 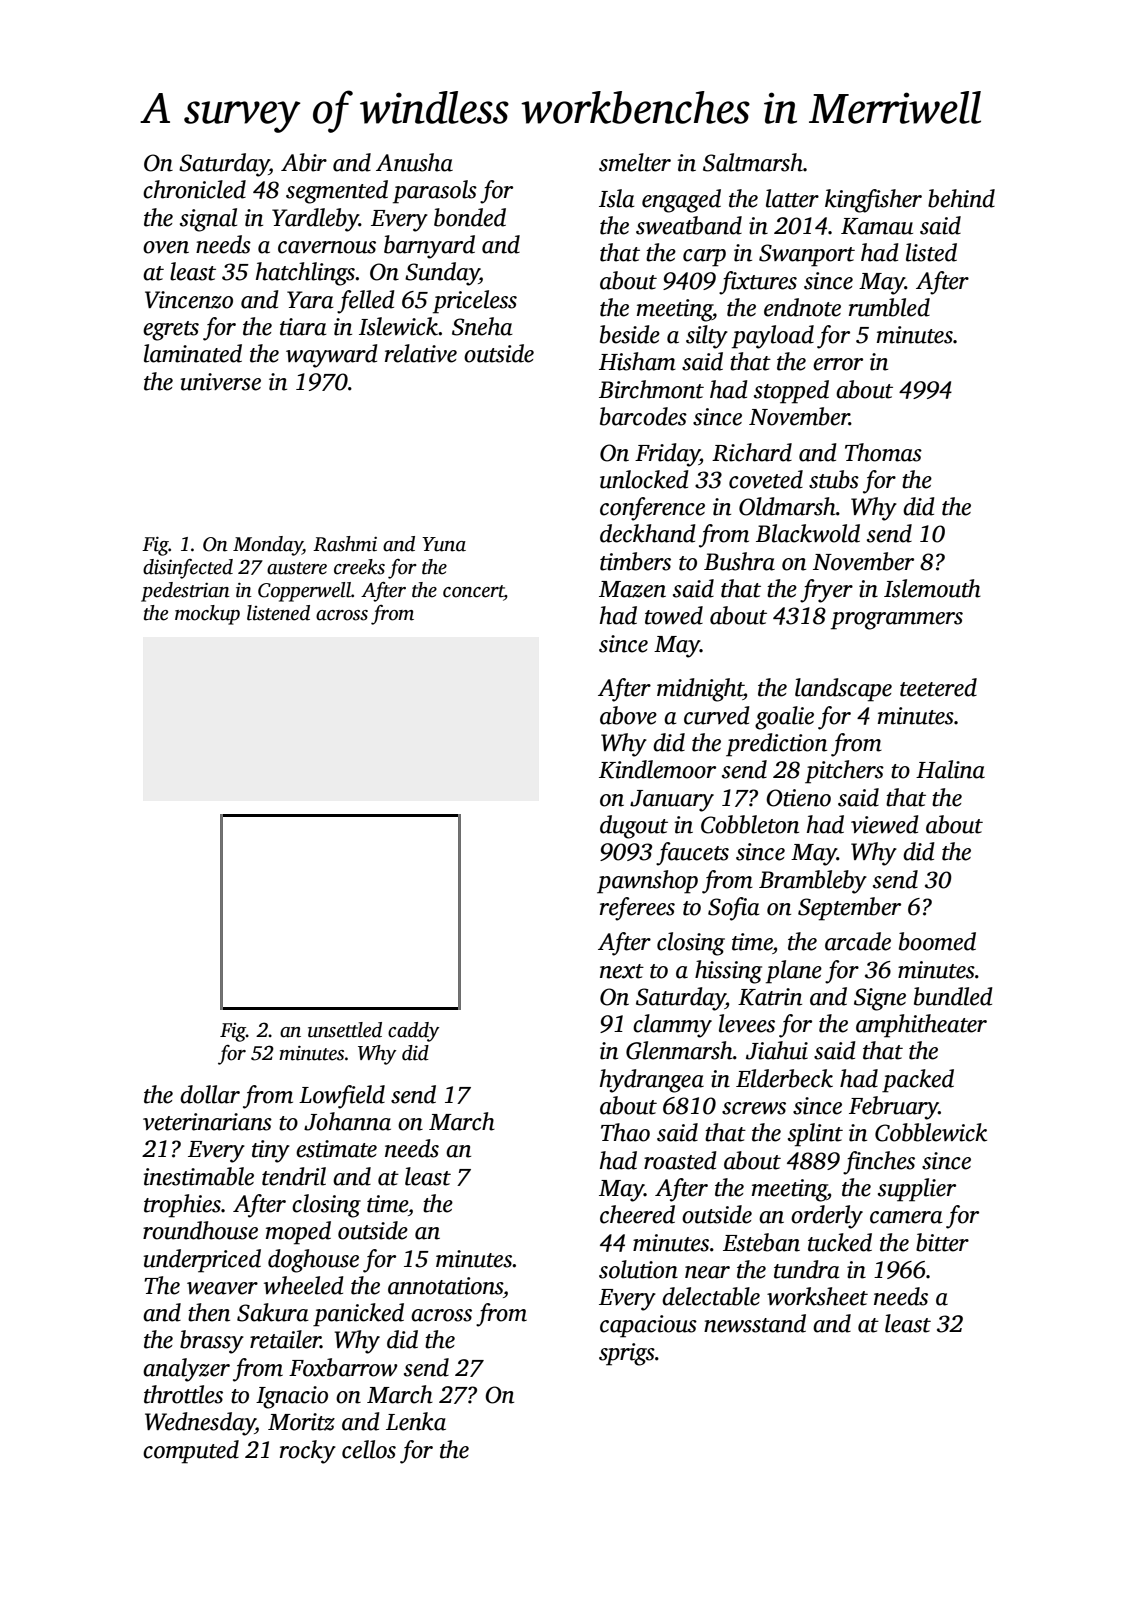 I want to click on sprigs, so click(x=627, y=1354).
